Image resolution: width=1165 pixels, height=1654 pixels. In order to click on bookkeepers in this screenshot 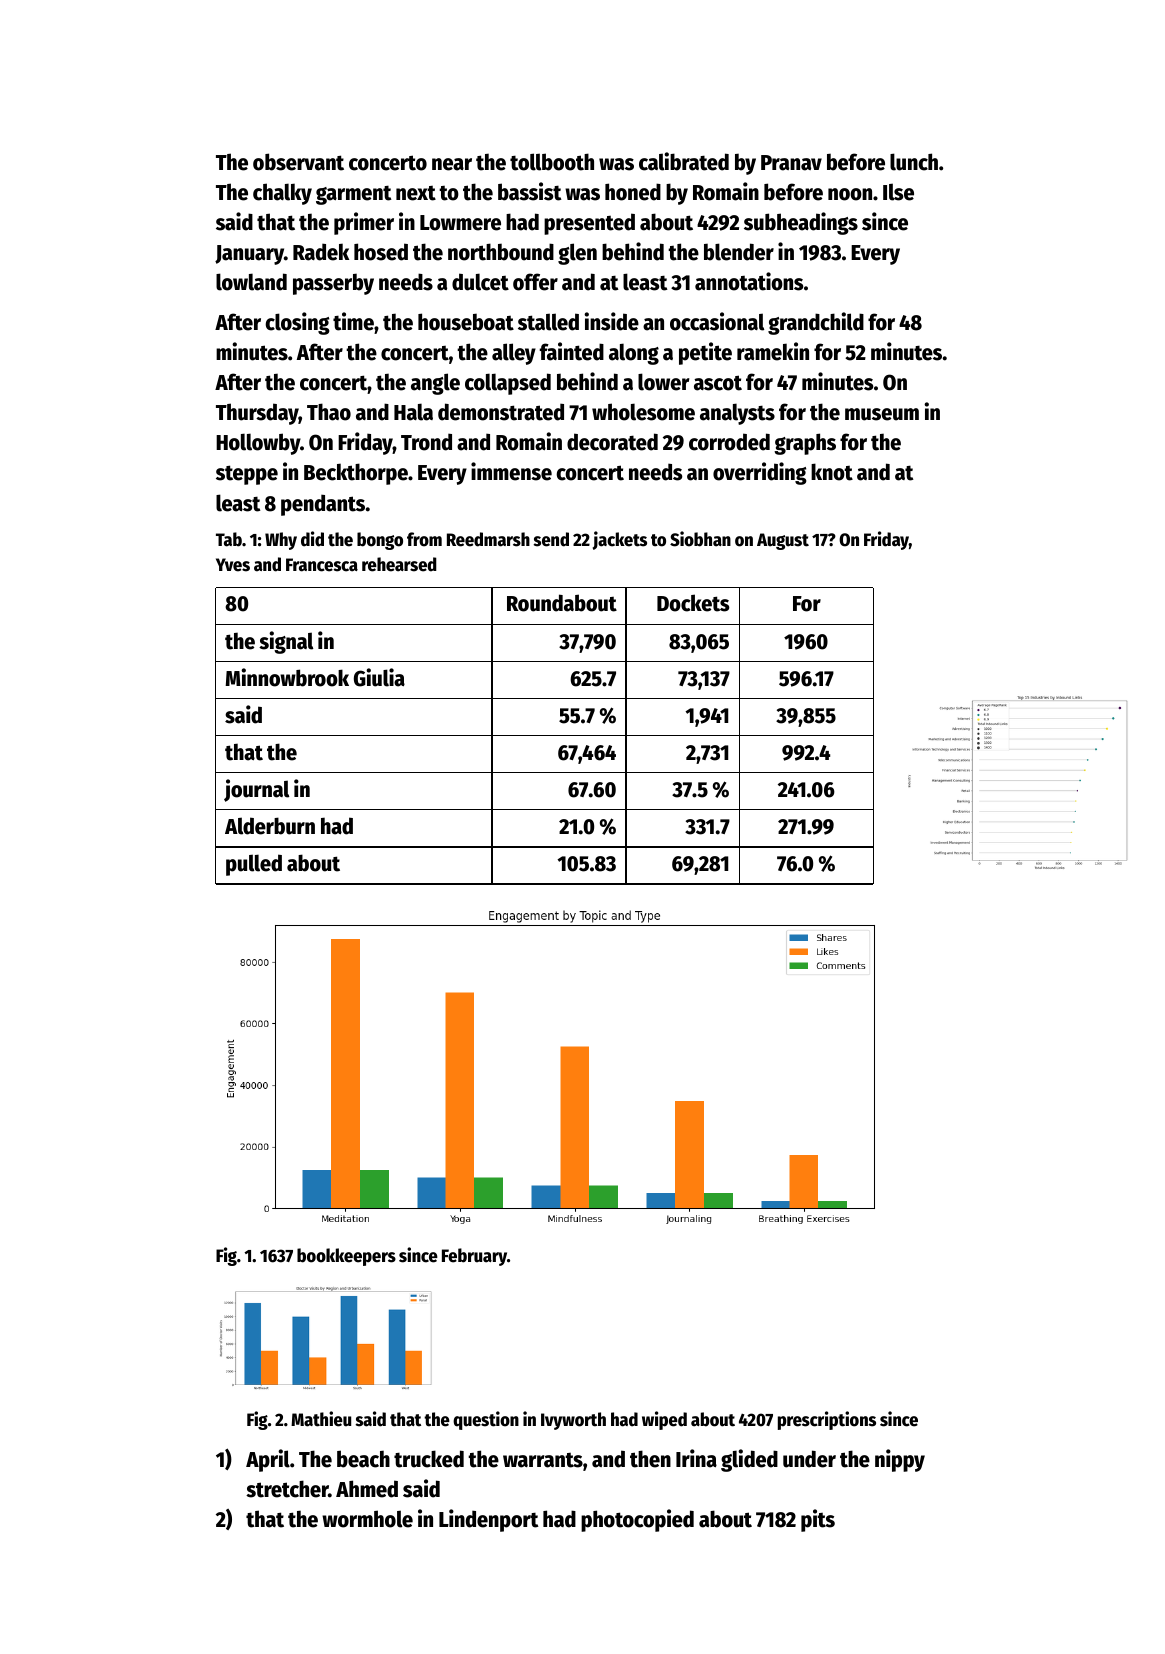, I will do `click(346, 1257)`.
